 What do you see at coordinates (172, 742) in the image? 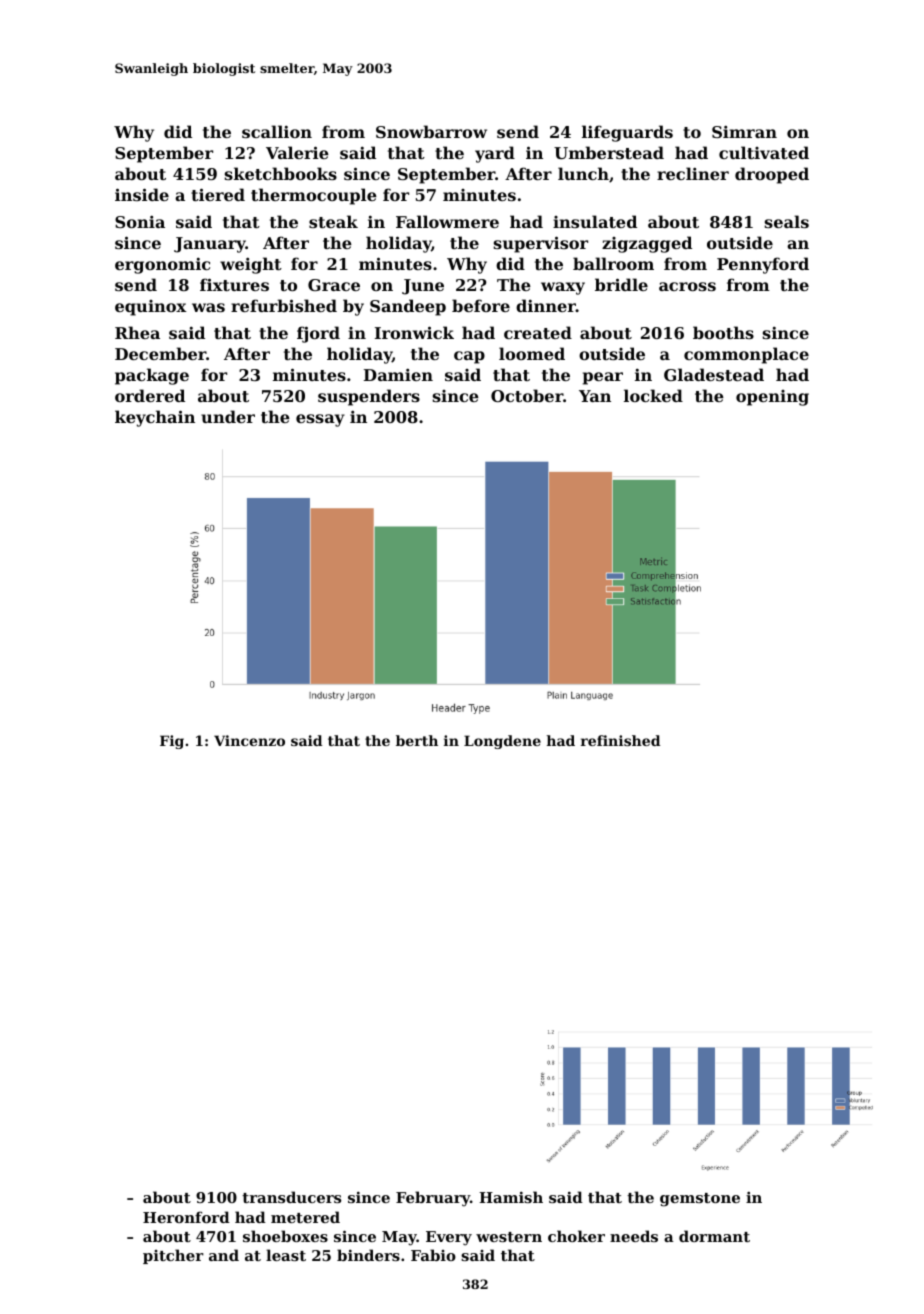
I see `Fig` at bounding box center [172, 742].
